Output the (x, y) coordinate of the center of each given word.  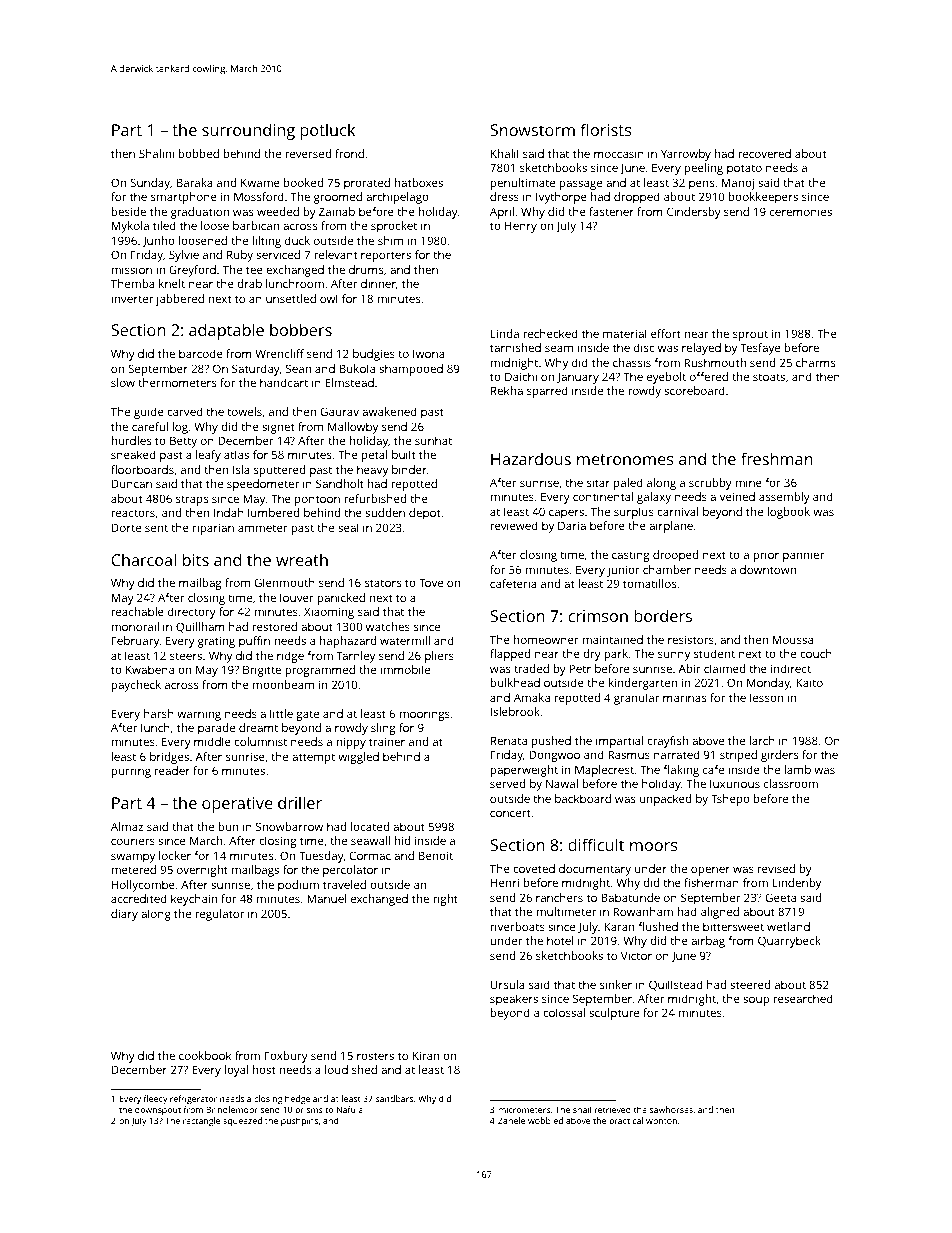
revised (776, 868)
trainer (387, 741)
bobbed (198, 153)
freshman (777, 458)
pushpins (299, 1121)
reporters (386, 256)
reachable (137, 611)
